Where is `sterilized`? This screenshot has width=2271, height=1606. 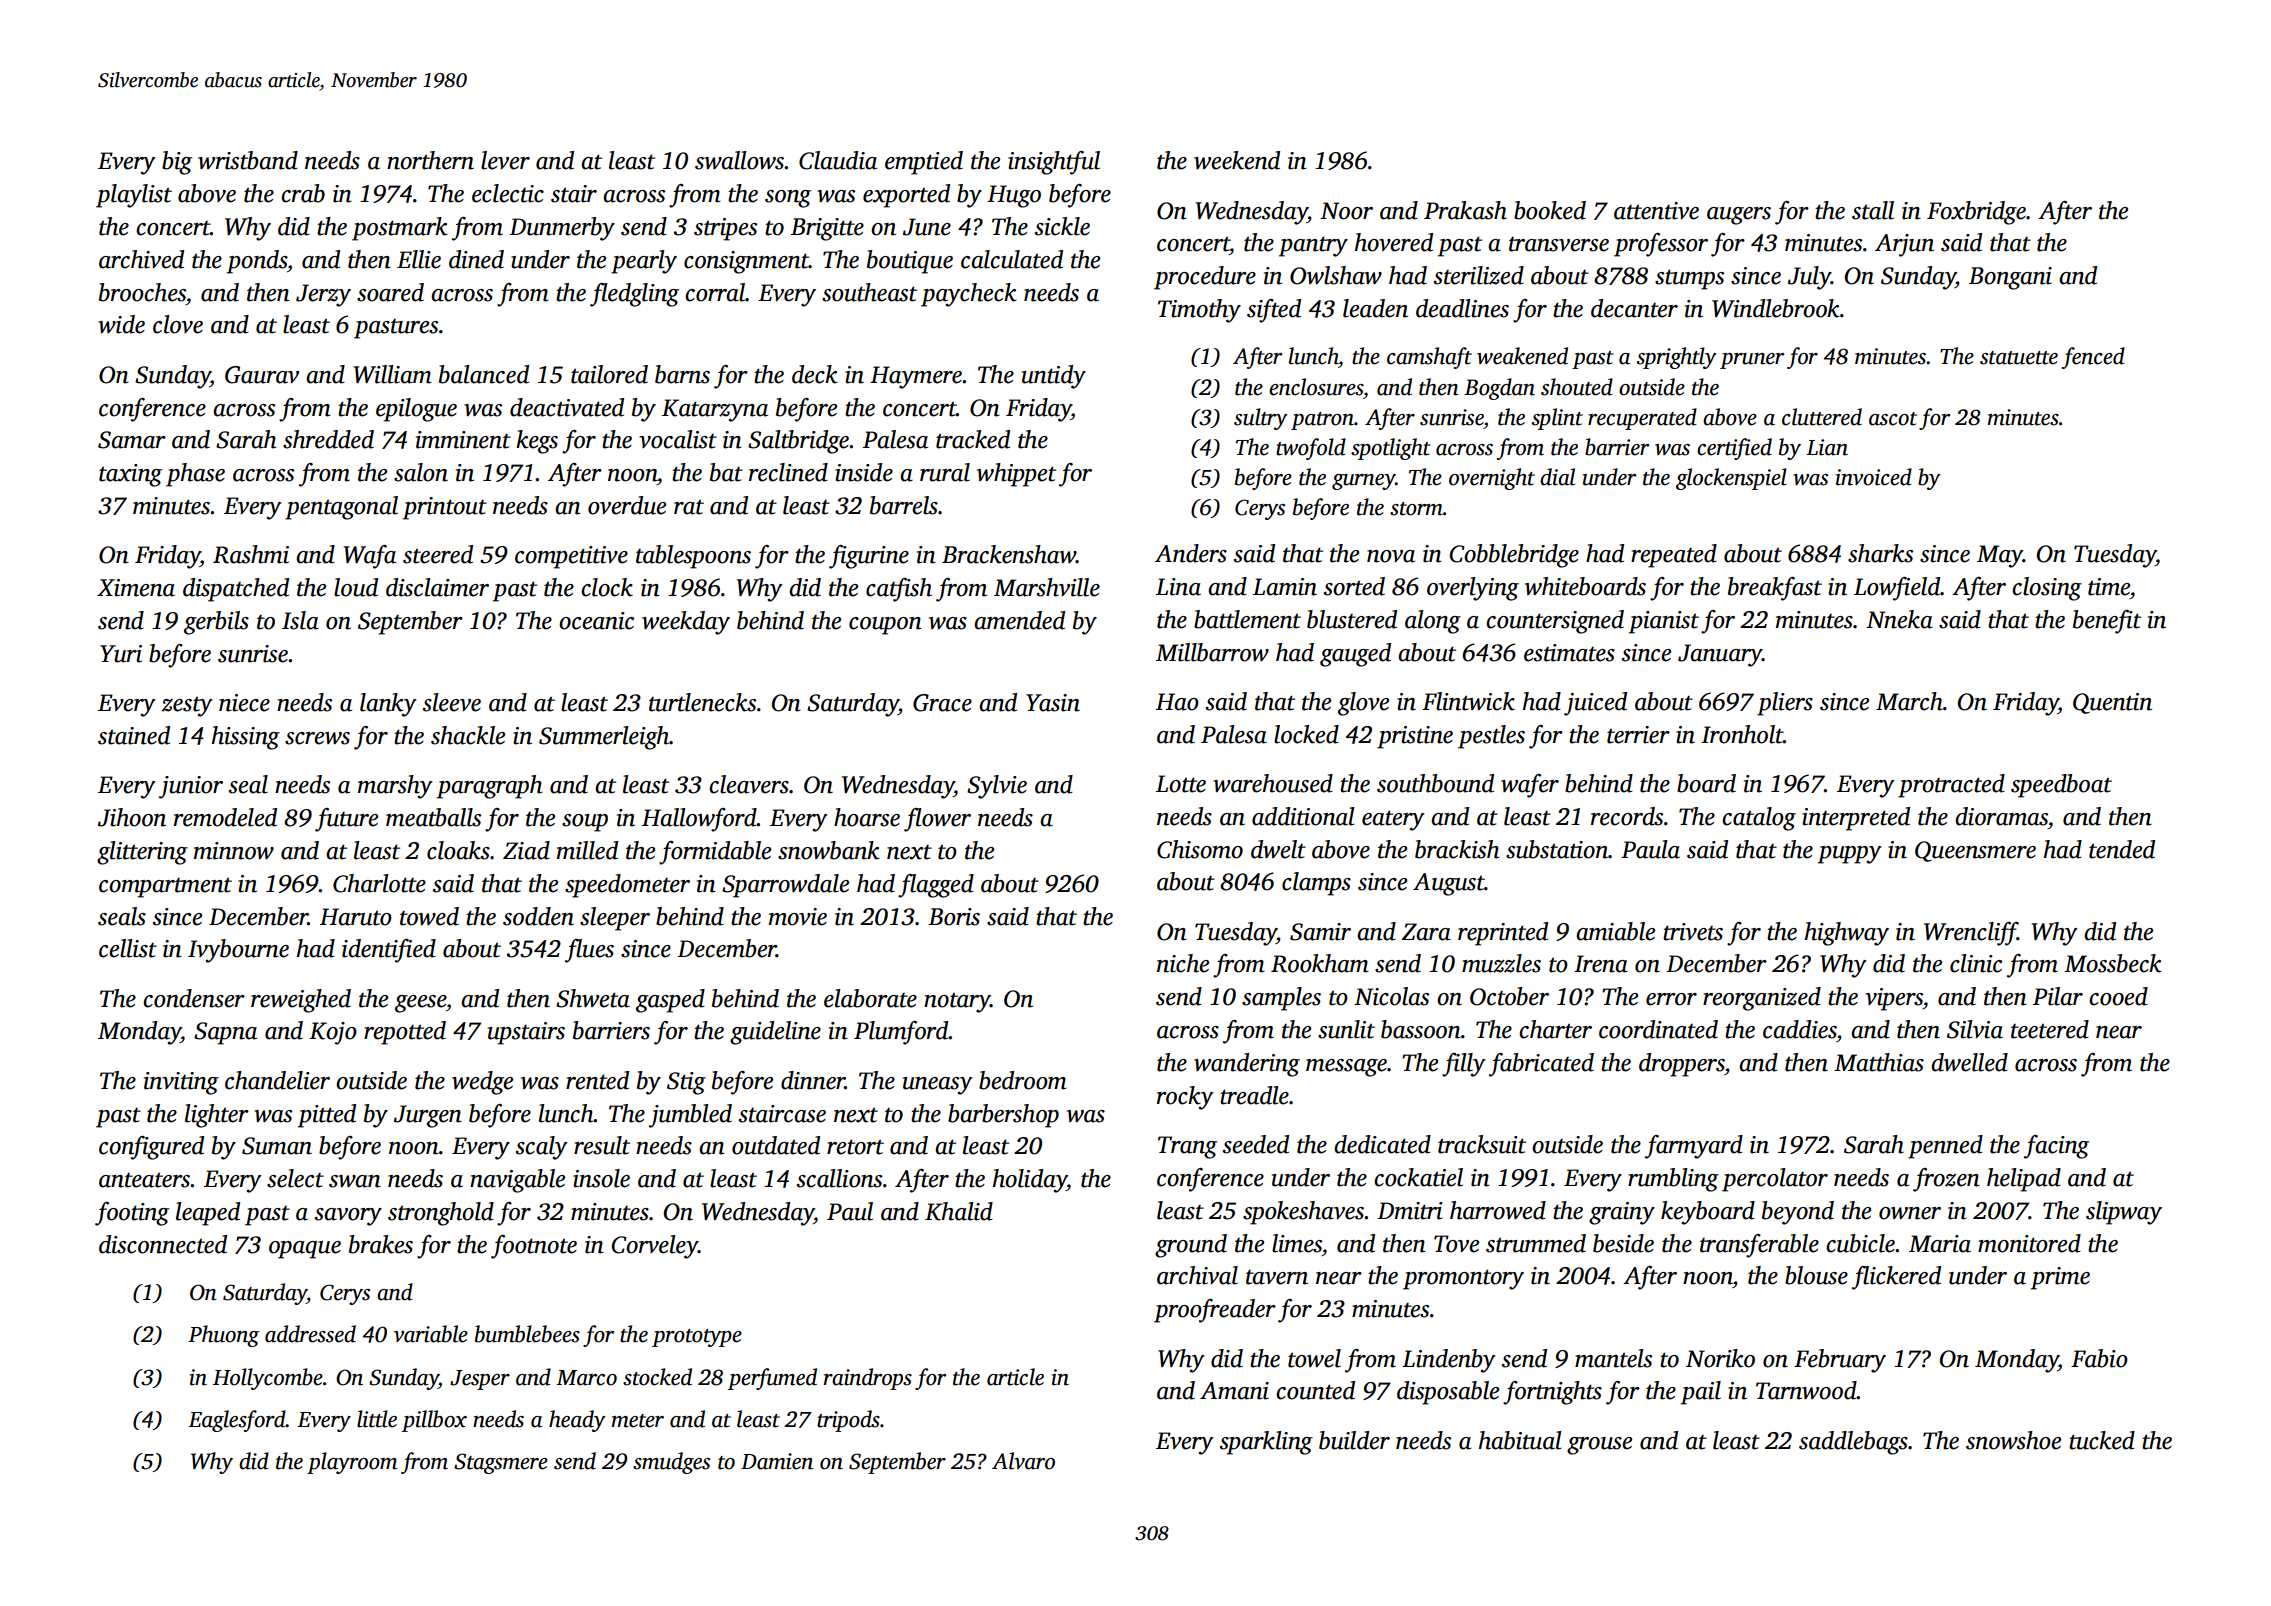
sterilized is located at coordinates (1479, 275).
